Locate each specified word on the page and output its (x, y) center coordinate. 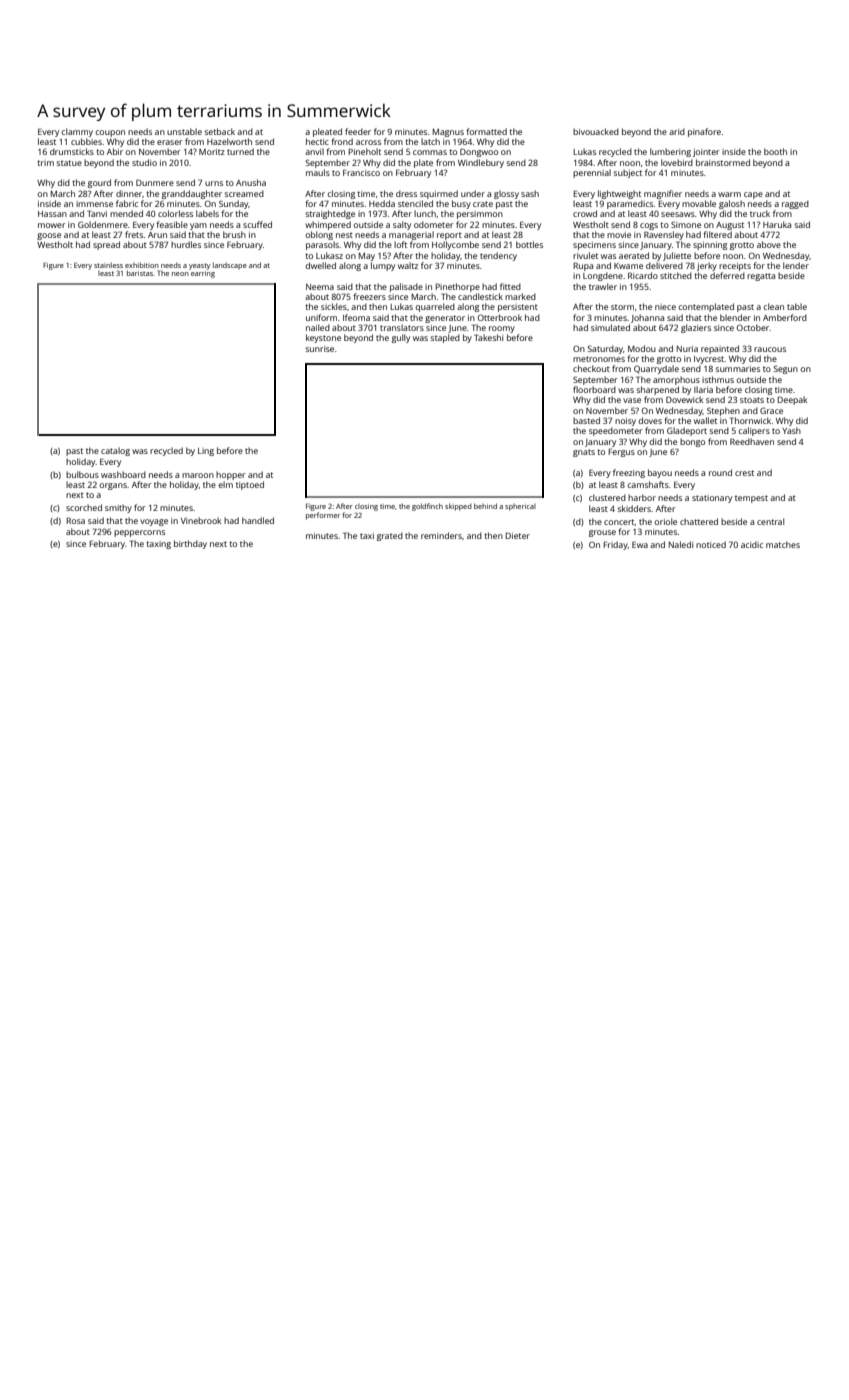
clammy (77, 132)
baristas (140, 273)
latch (430, 141)
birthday (190, 544)
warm (729, 194)
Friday (615, 545)
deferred (727, 275)
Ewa (640, 544)
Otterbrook (500, 317)
